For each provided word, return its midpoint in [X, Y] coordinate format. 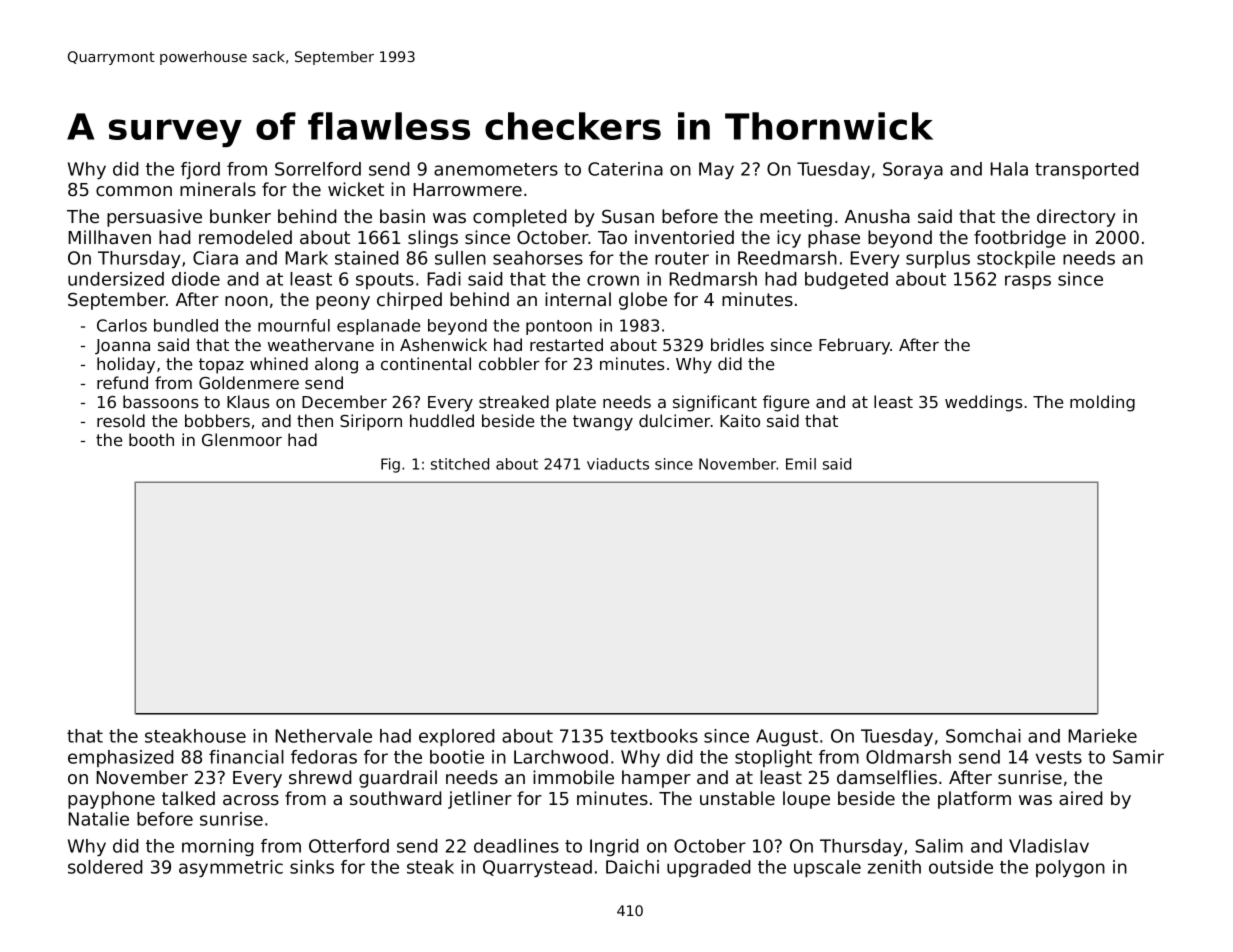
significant [715, 403]
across [251, 800]
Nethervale [324, 736]
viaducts [618, 464]
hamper [656, 779]
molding [1102, 403]
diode [196, 279]
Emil [801, 464]
